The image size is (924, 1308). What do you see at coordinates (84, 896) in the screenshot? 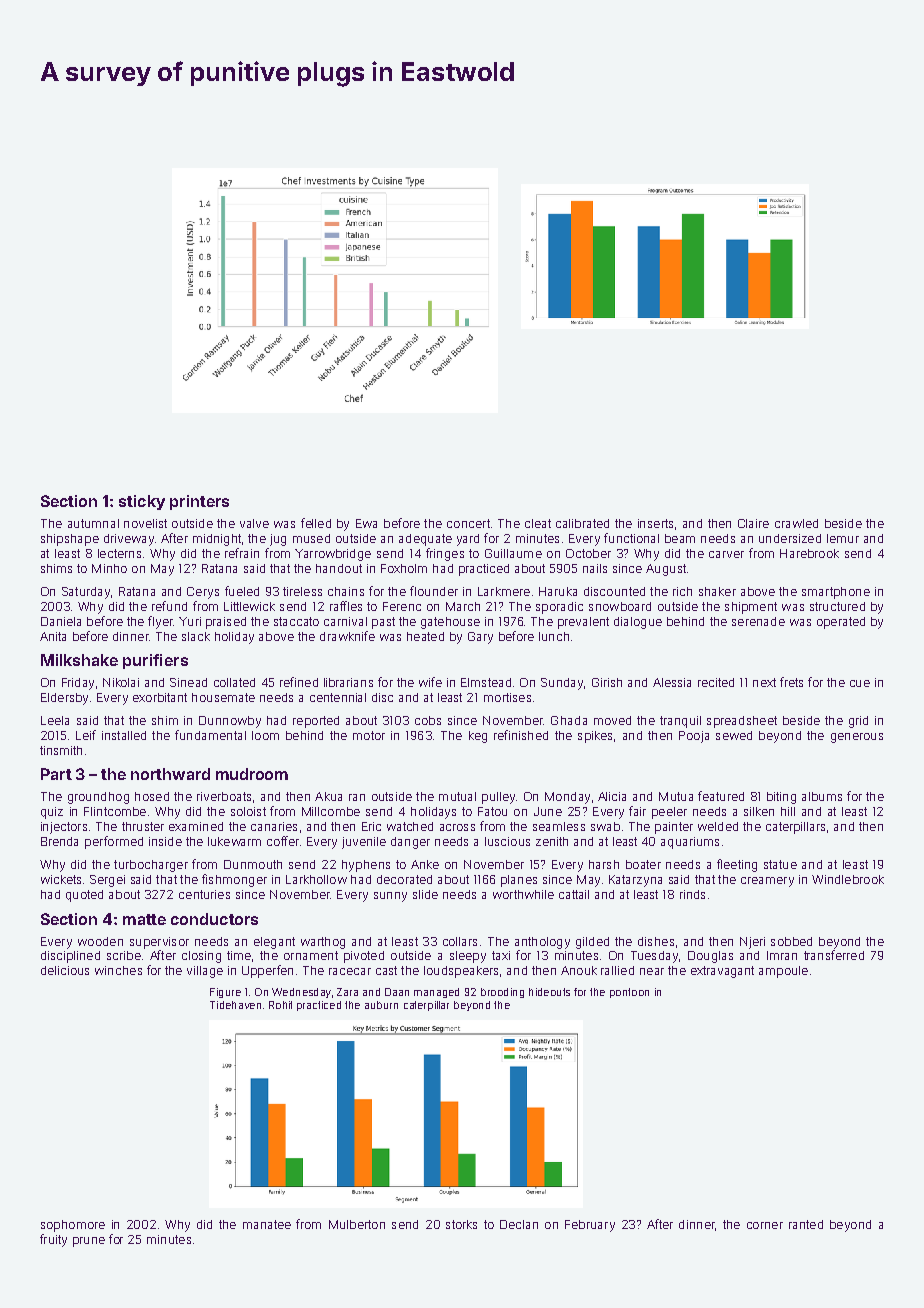
I see `quoted` at bounding box center [84, 896].
